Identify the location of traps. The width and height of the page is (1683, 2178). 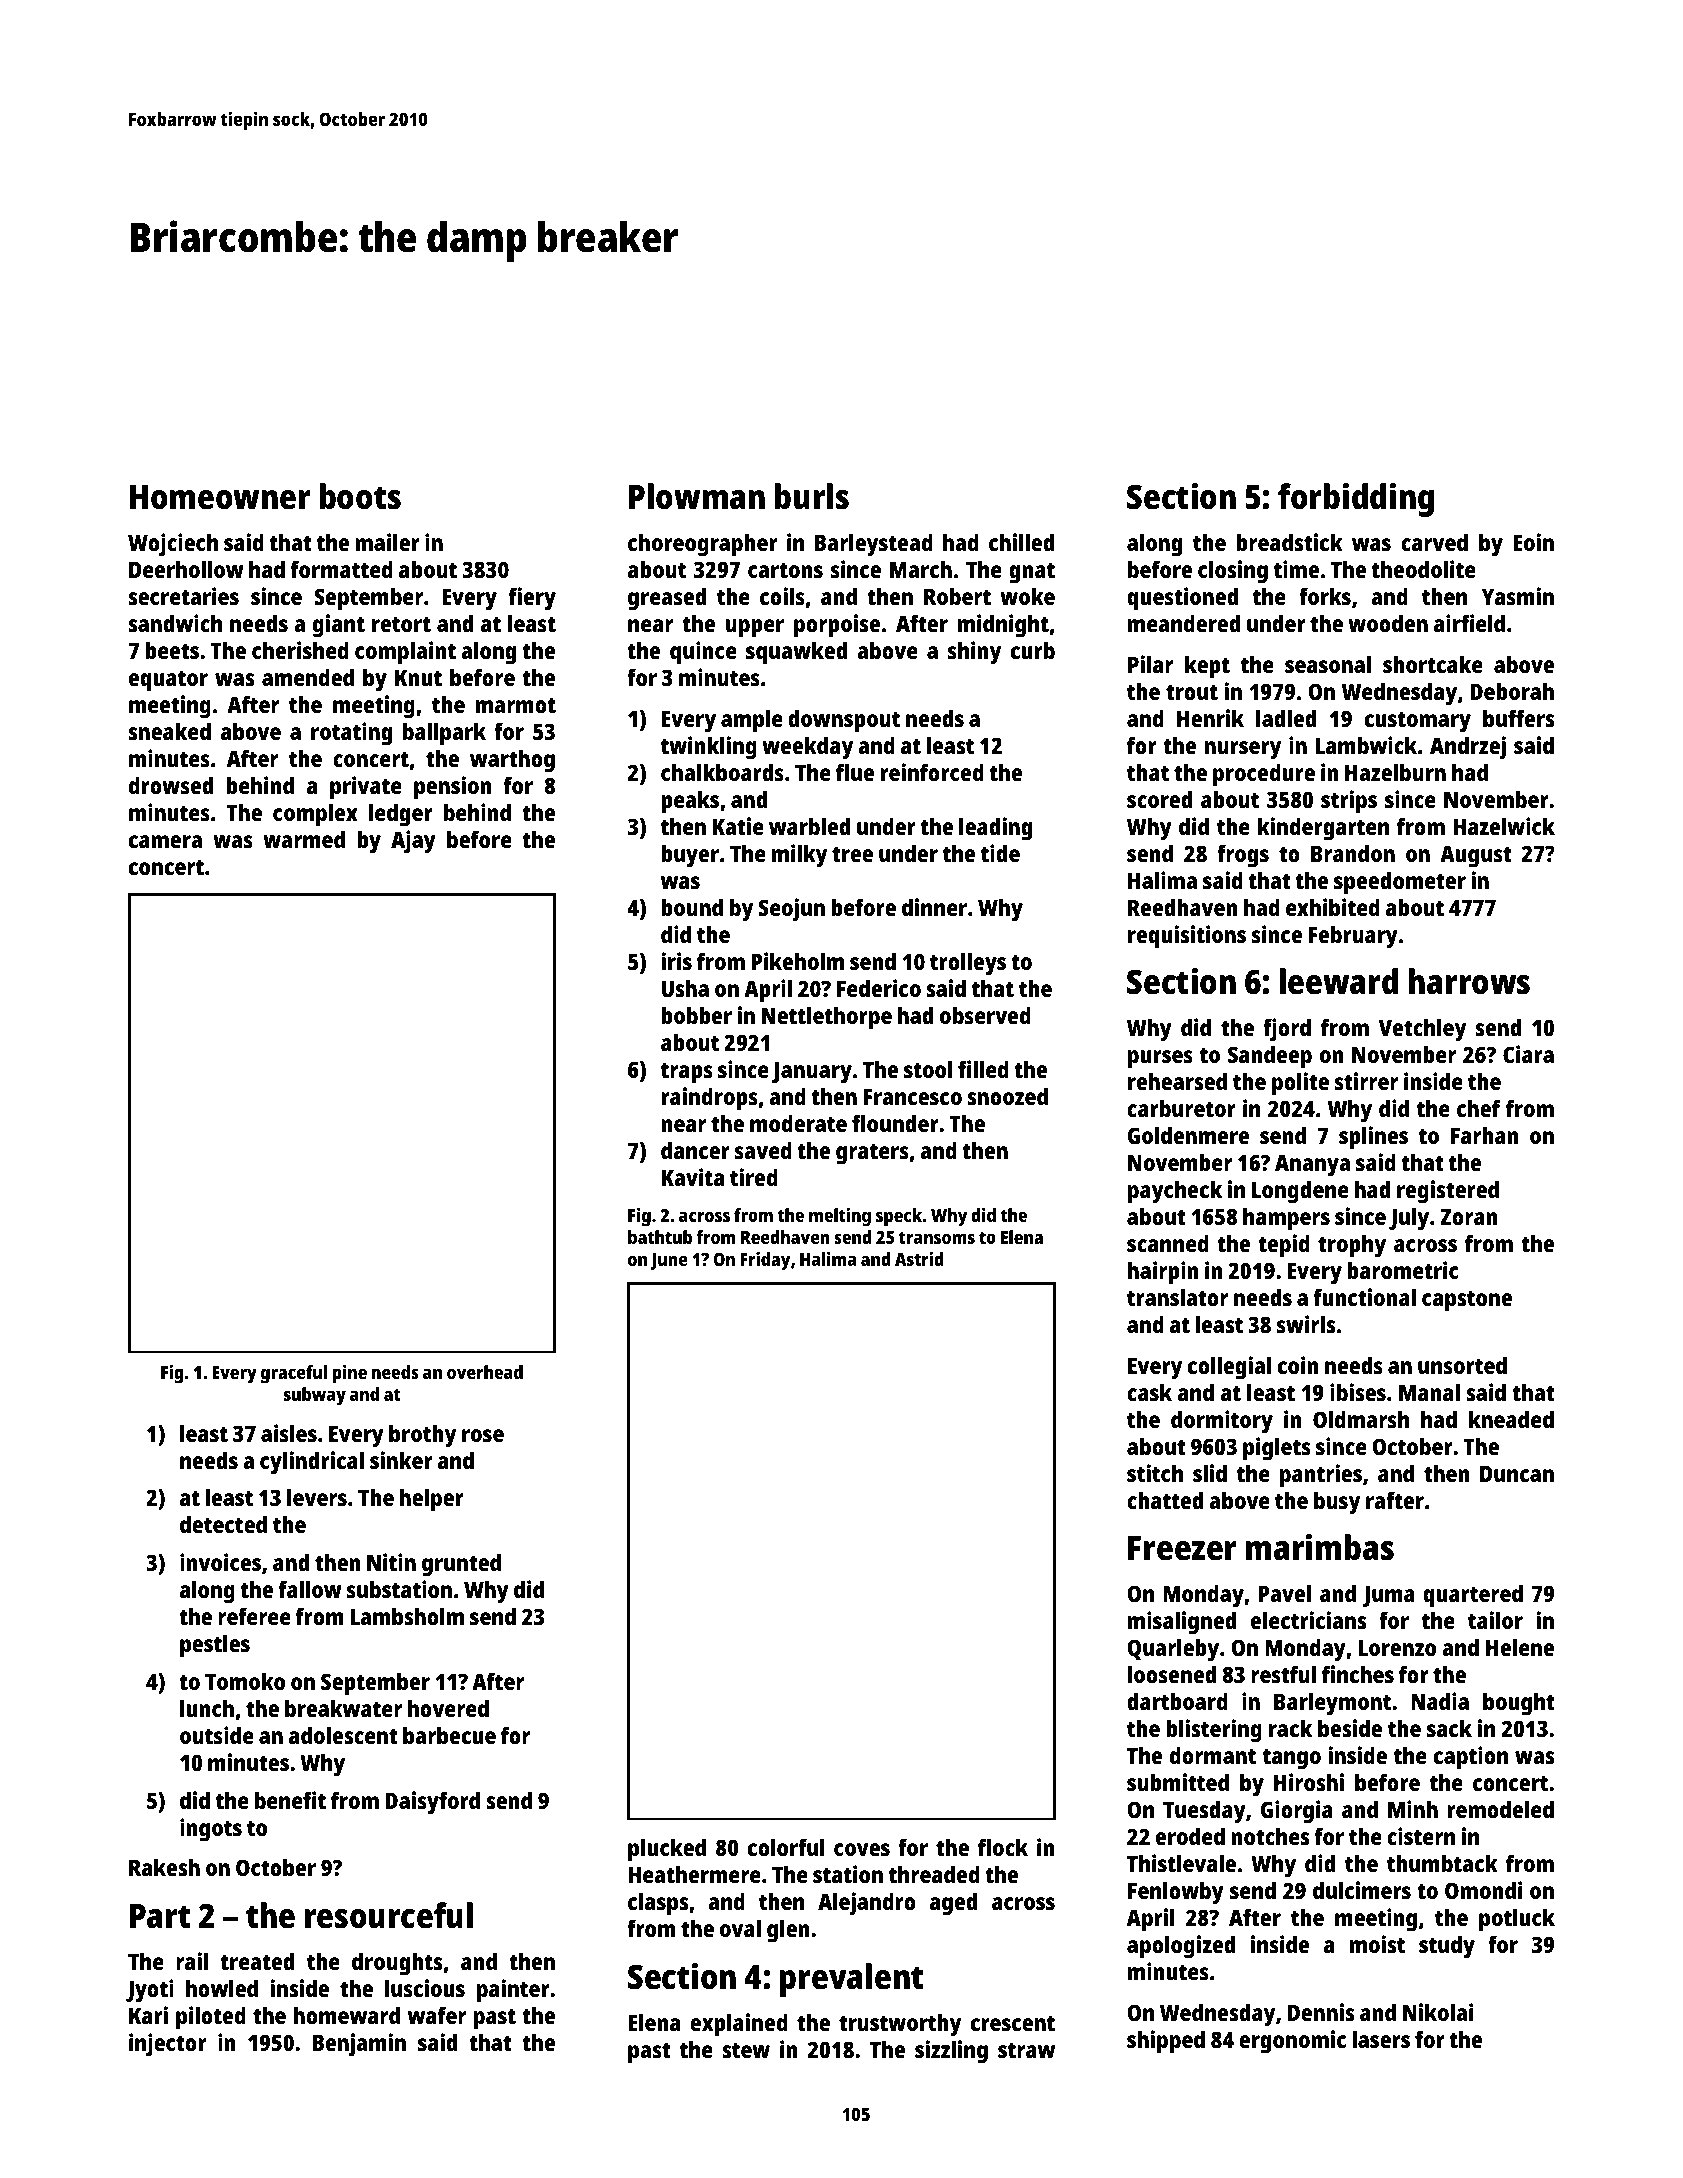
(687, 1073).
